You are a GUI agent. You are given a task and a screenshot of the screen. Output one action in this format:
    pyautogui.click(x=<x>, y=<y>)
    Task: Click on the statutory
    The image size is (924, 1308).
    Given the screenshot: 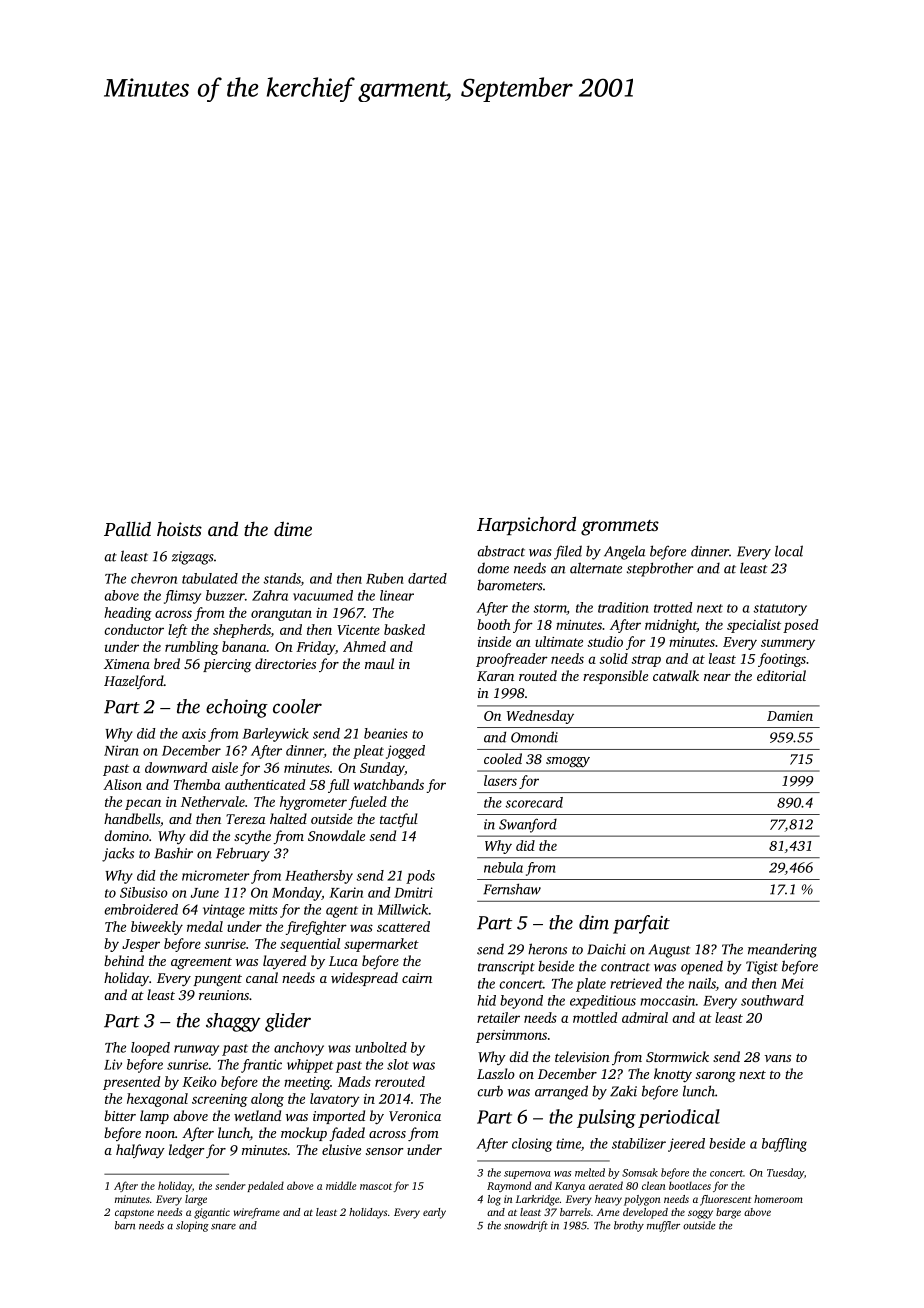 What is the action you would take?
    pyautogui.click(x=780, y=610)
